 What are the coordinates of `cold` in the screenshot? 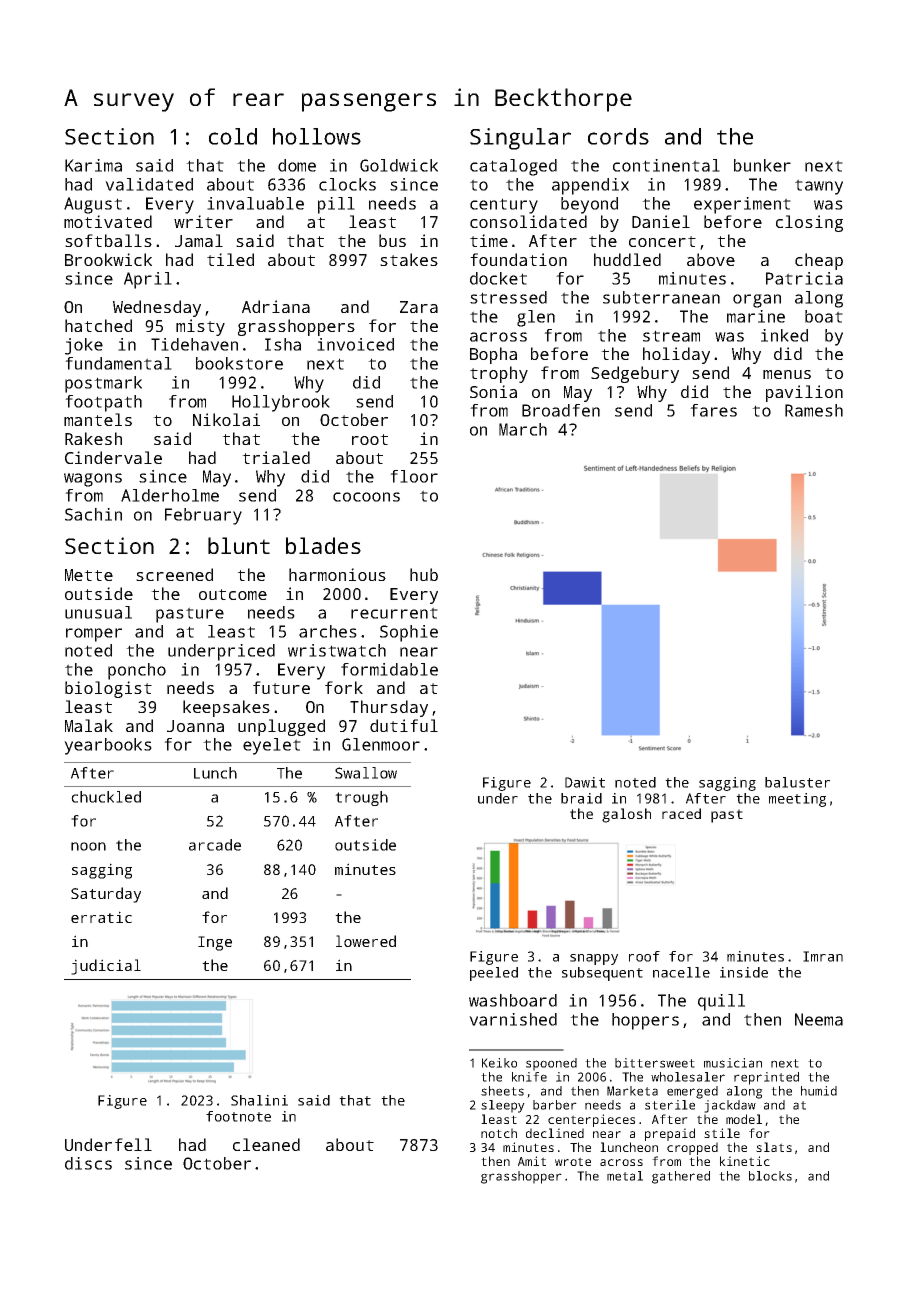 It's located at (233, 136).
